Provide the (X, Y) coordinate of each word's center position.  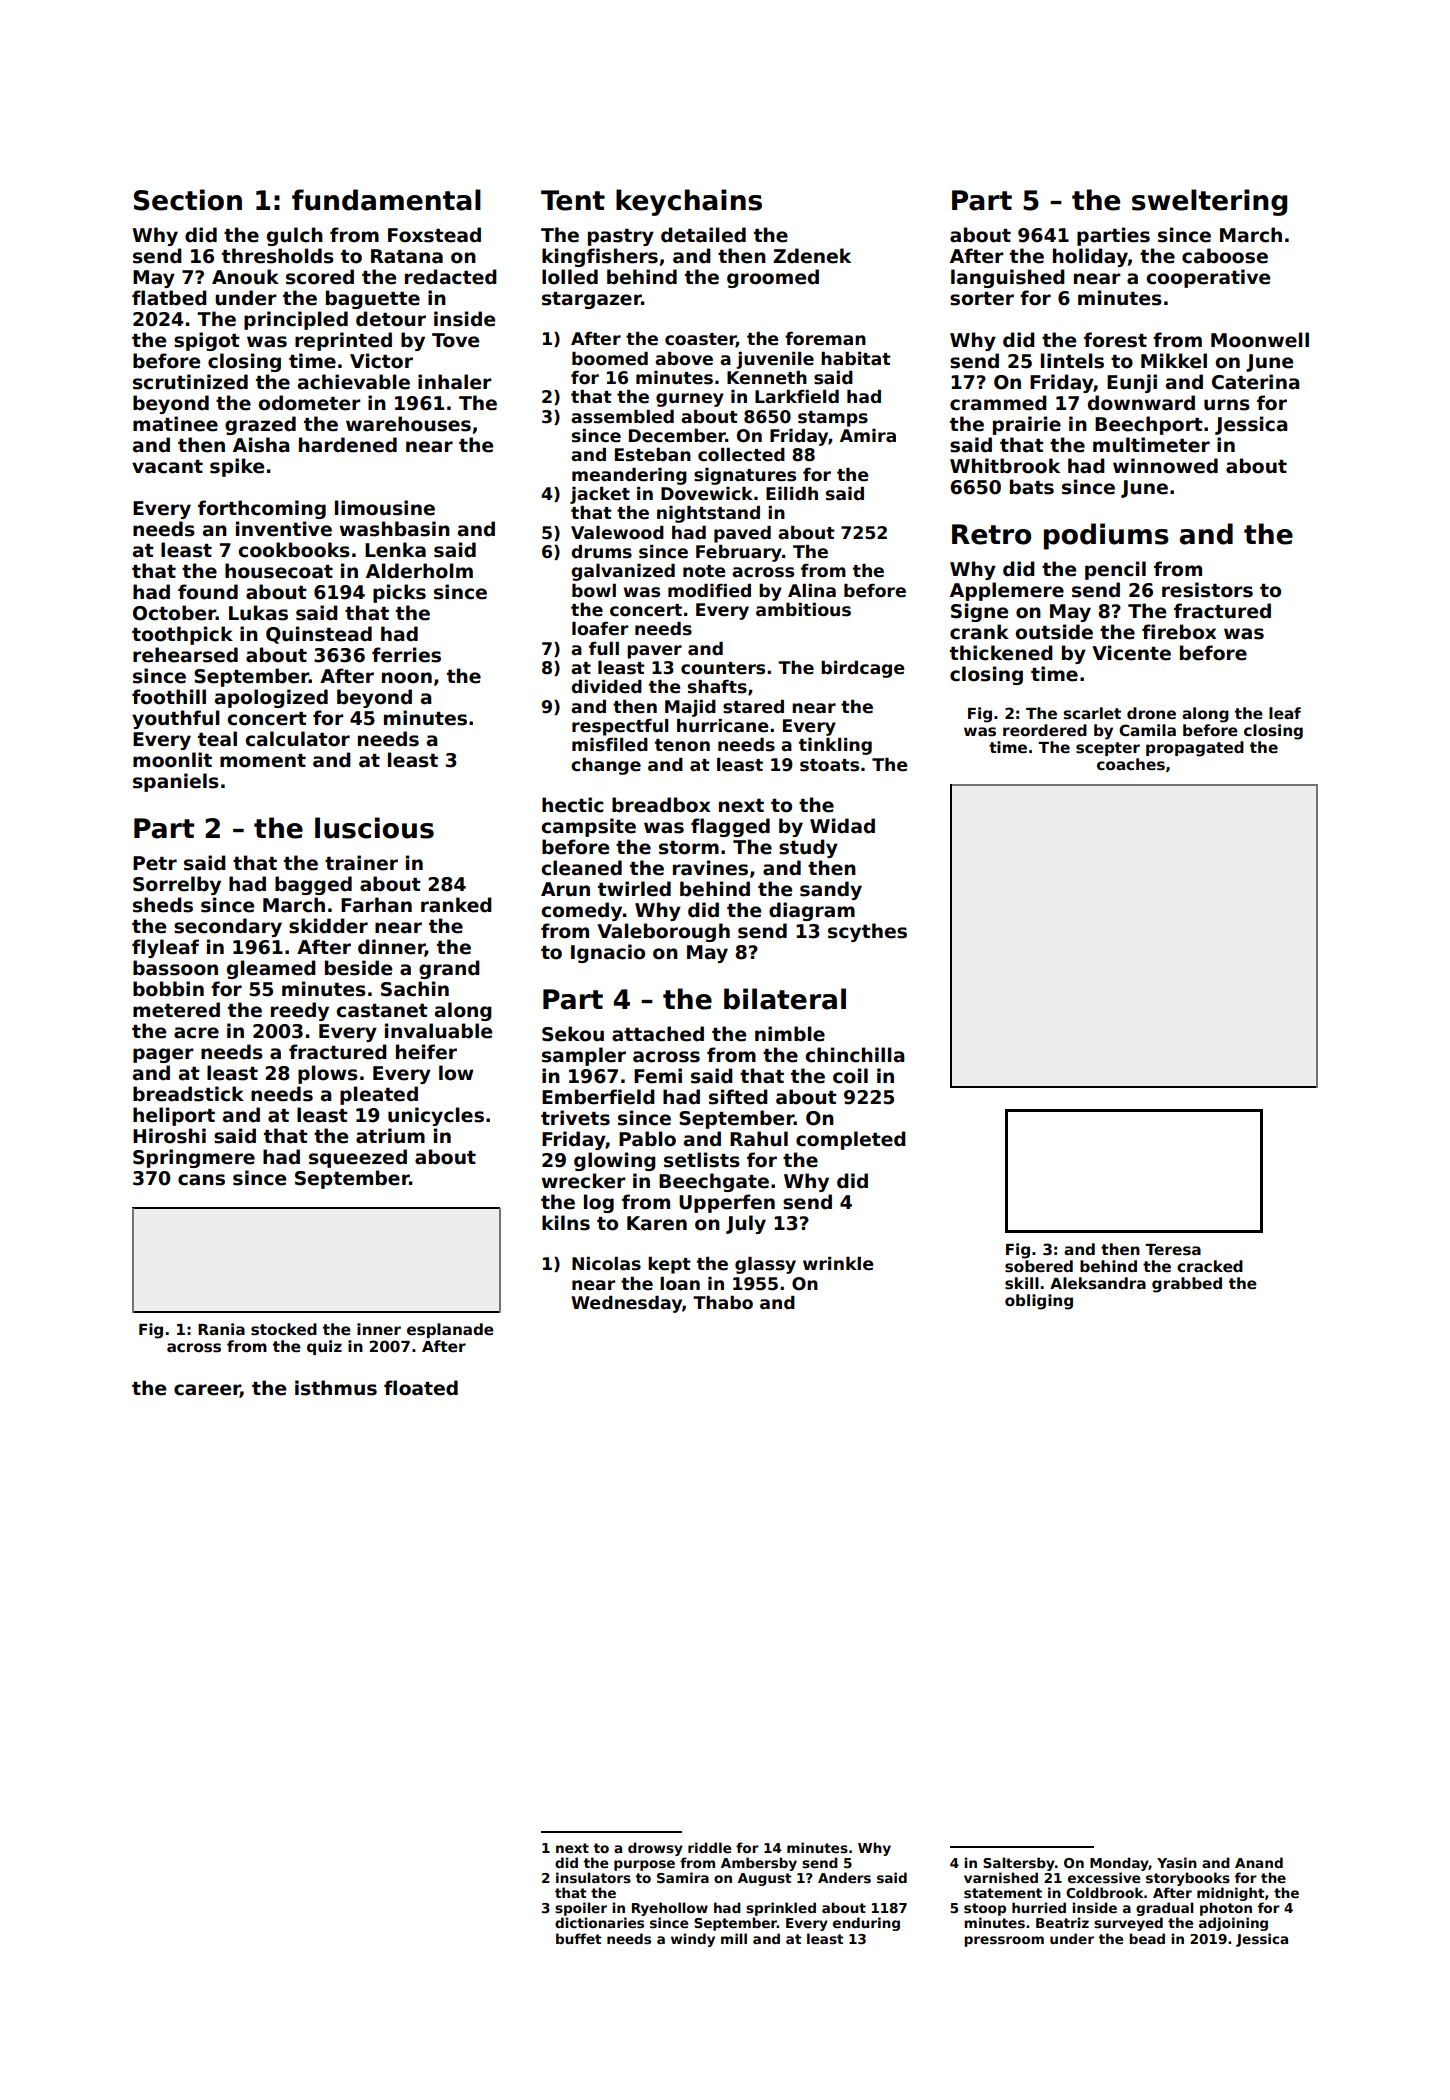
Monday (1119, 1864)
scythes (867, 932)
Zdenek (812, 256)
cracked (1210, 1266)
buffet (578, 1938)
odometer (309, 403)
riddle (709, 1847)
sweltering (1209, 202)
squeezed (358, 1158)
